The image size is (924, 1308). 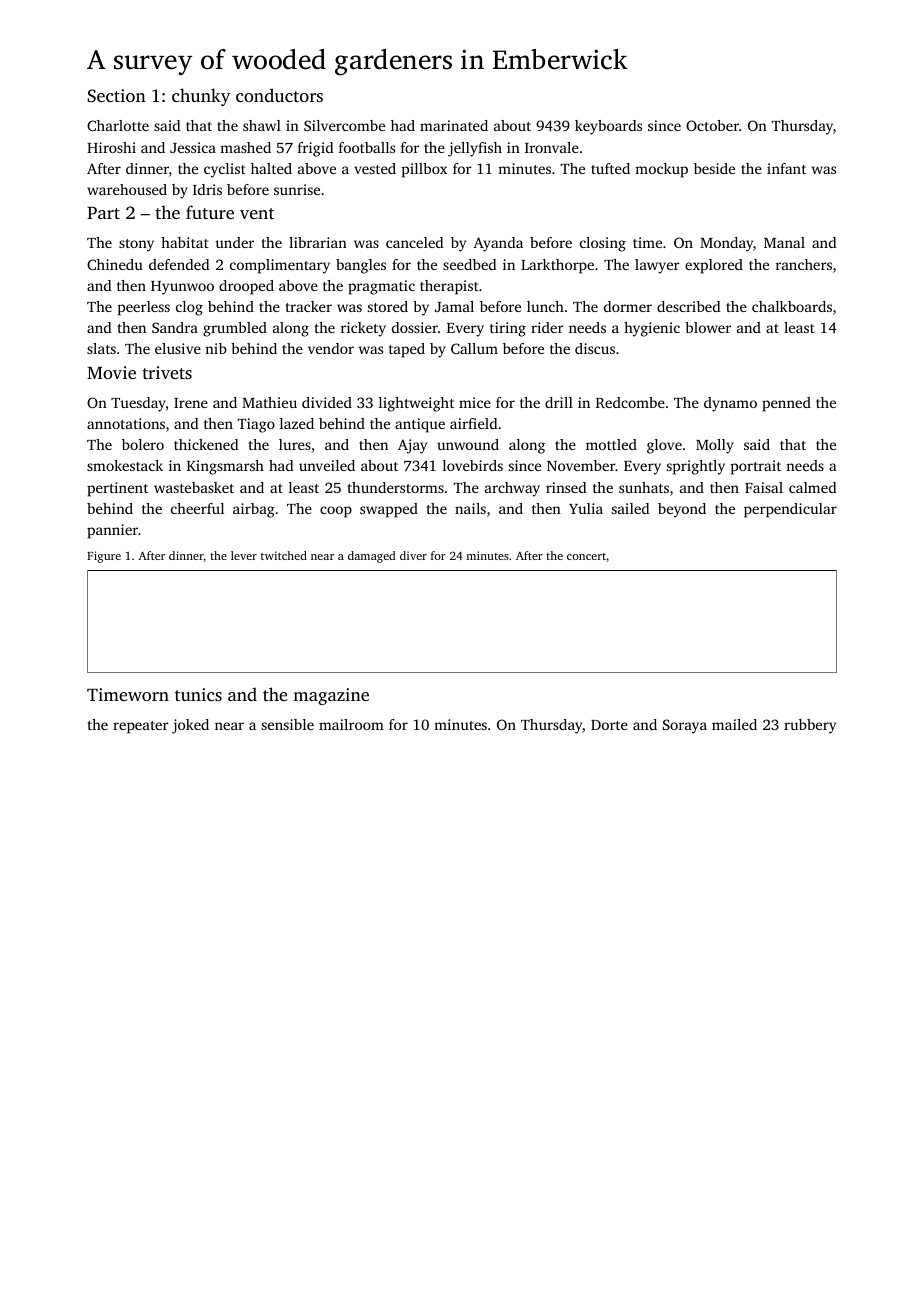 I want to click on tunics, so click(x=198, y=694).
